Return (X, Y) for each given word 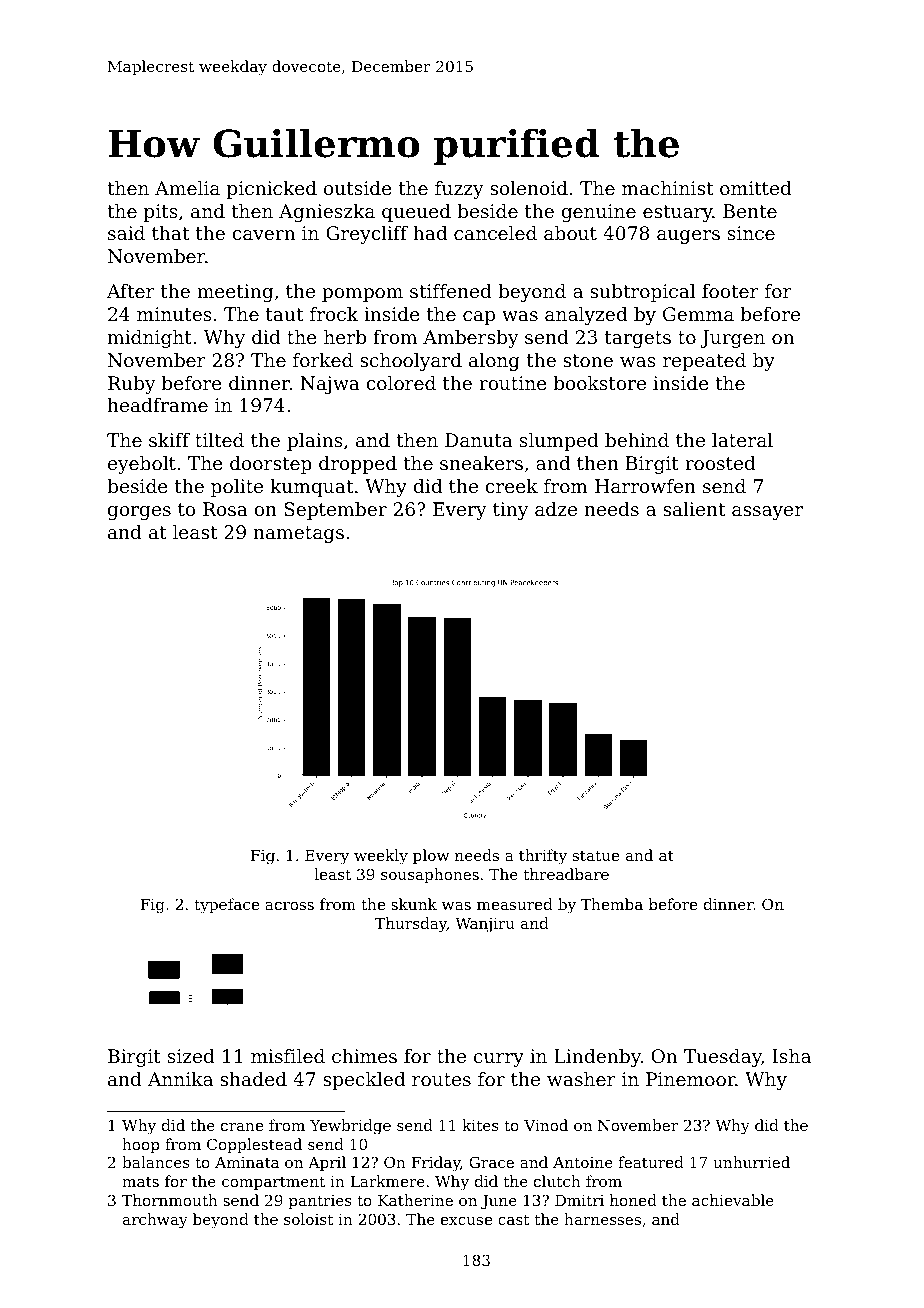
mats (140, 1181)
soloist (308, 1219)
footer (730, 291)
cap (479, 318)
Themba (612, 904)
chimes (364, 1056)
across (289, 906)
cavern (263, 235)
